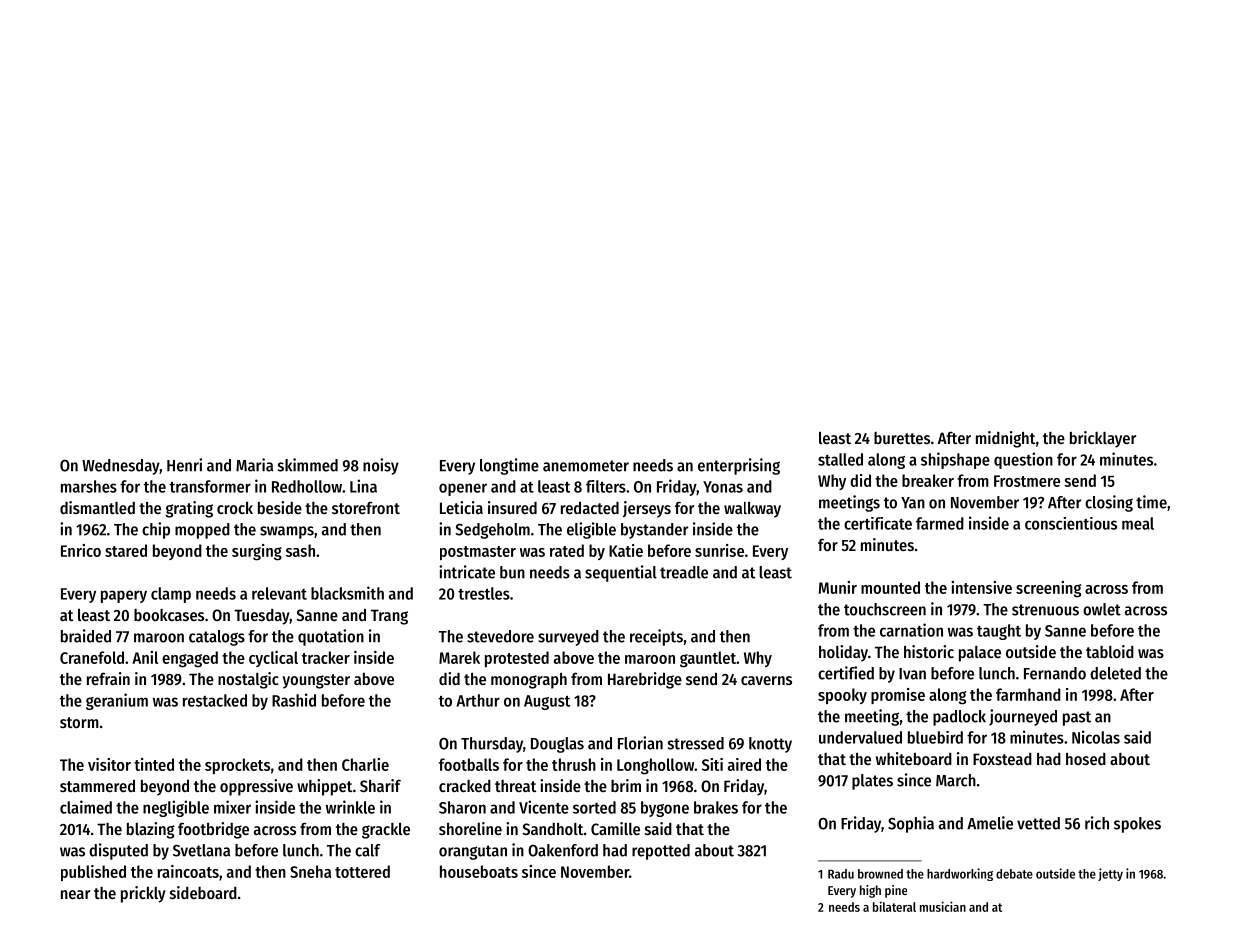  What do you see at coordinates (896, 891) in the screenshot?
I see `pine` at bounding box center [896, 891].
